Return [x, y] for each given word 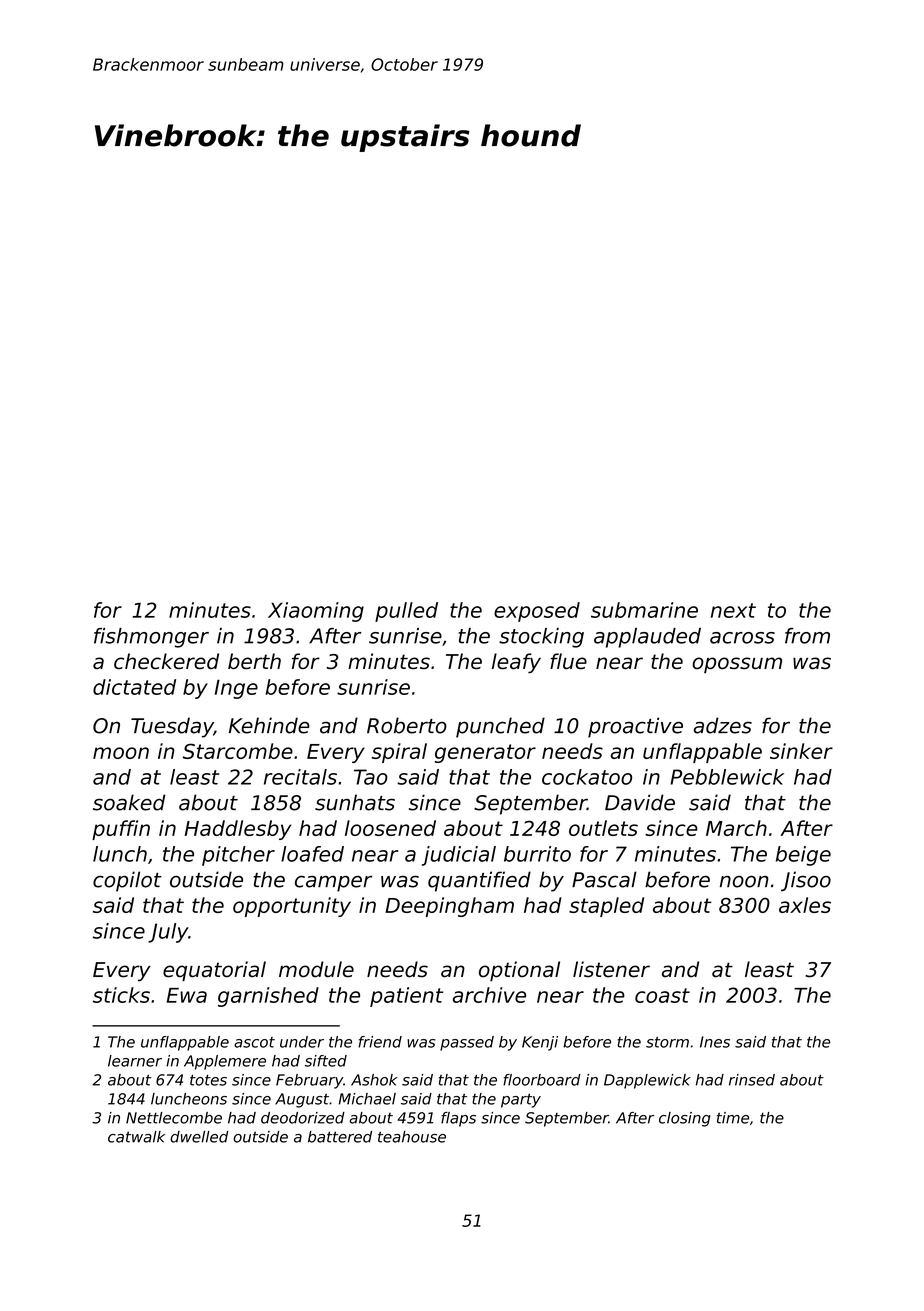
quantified [479, 881]
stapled [606, 907]
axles [805, 905]
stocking [541, 638]
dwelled [199, 1137]
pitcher [238, 856]
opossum [737, 665]
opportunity [292, 907]
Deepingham [449, 907]
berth [254, 661]
